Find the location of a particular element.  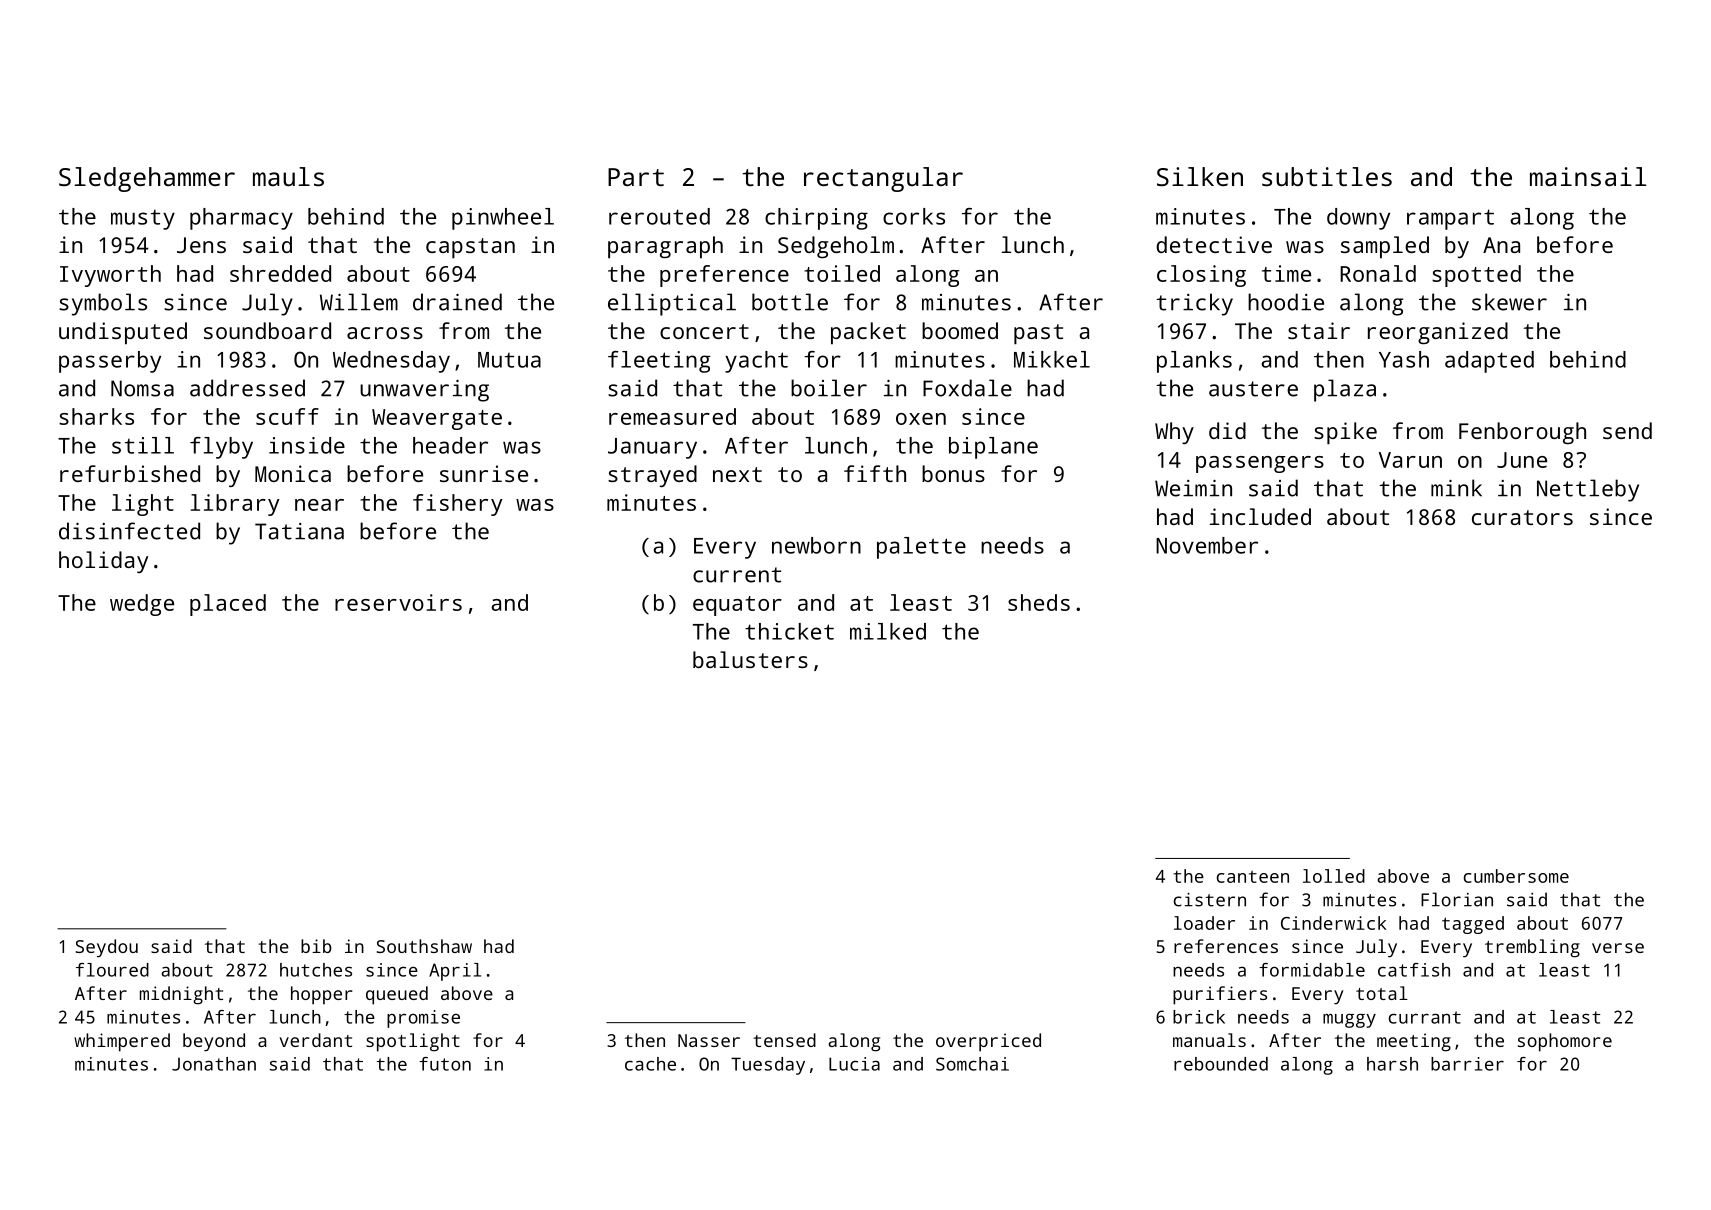

trembling is located at coordinates (1532, 948).
